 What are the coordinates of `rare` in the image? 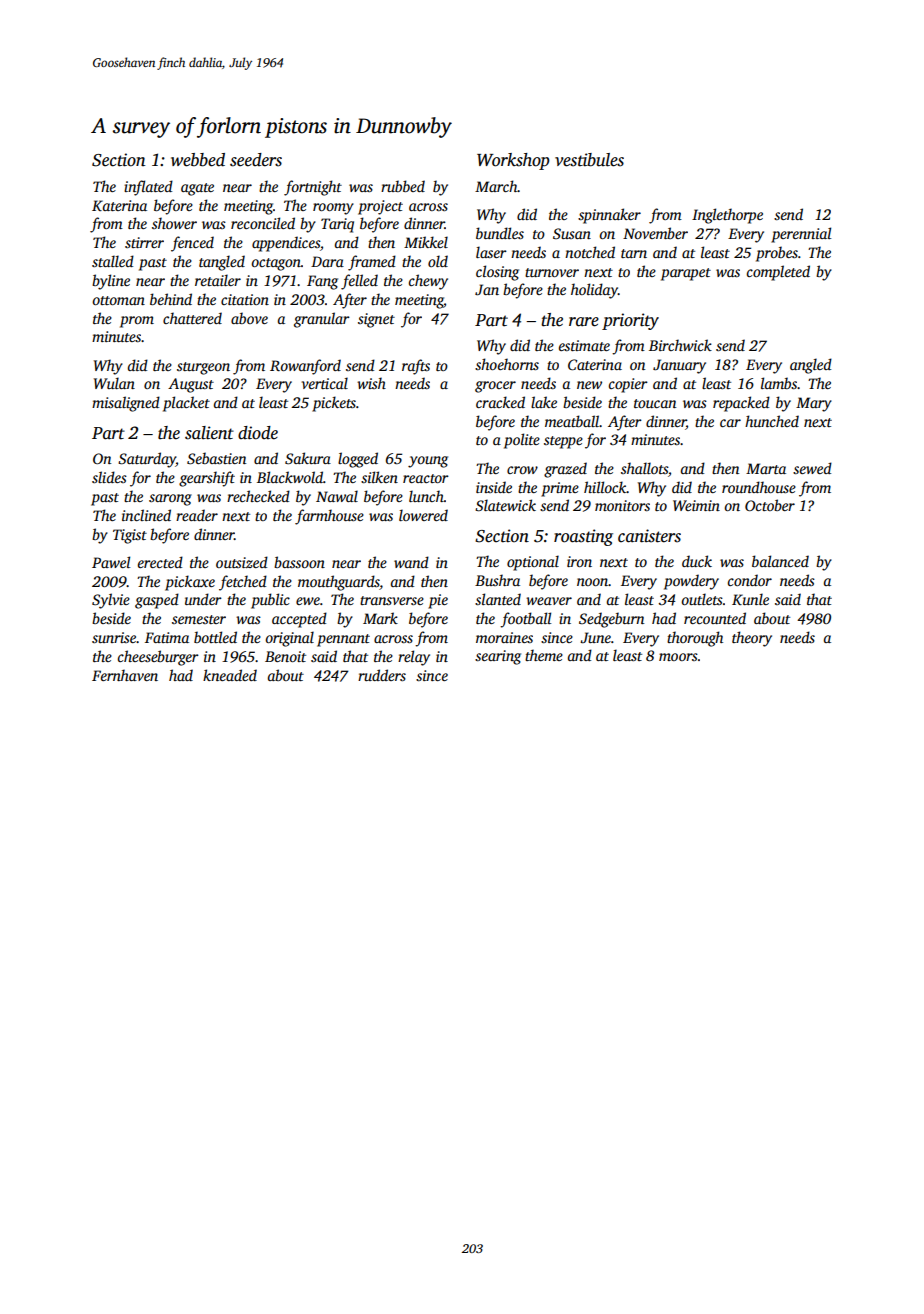 It's located at (584, 322).
